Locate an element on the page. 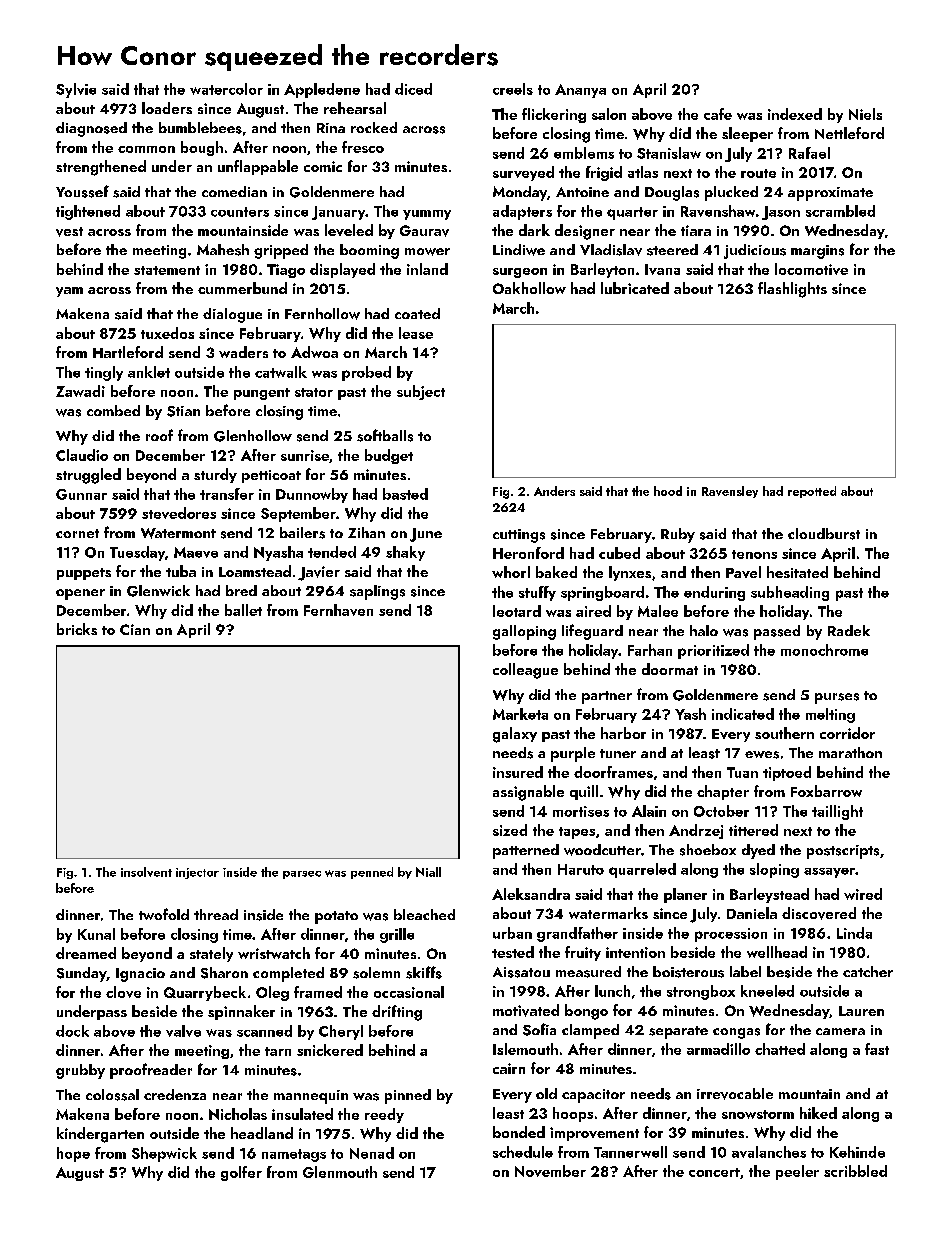 The width and height of the page is (952, 1233). Ananya is located at coordinates (580, 91).
